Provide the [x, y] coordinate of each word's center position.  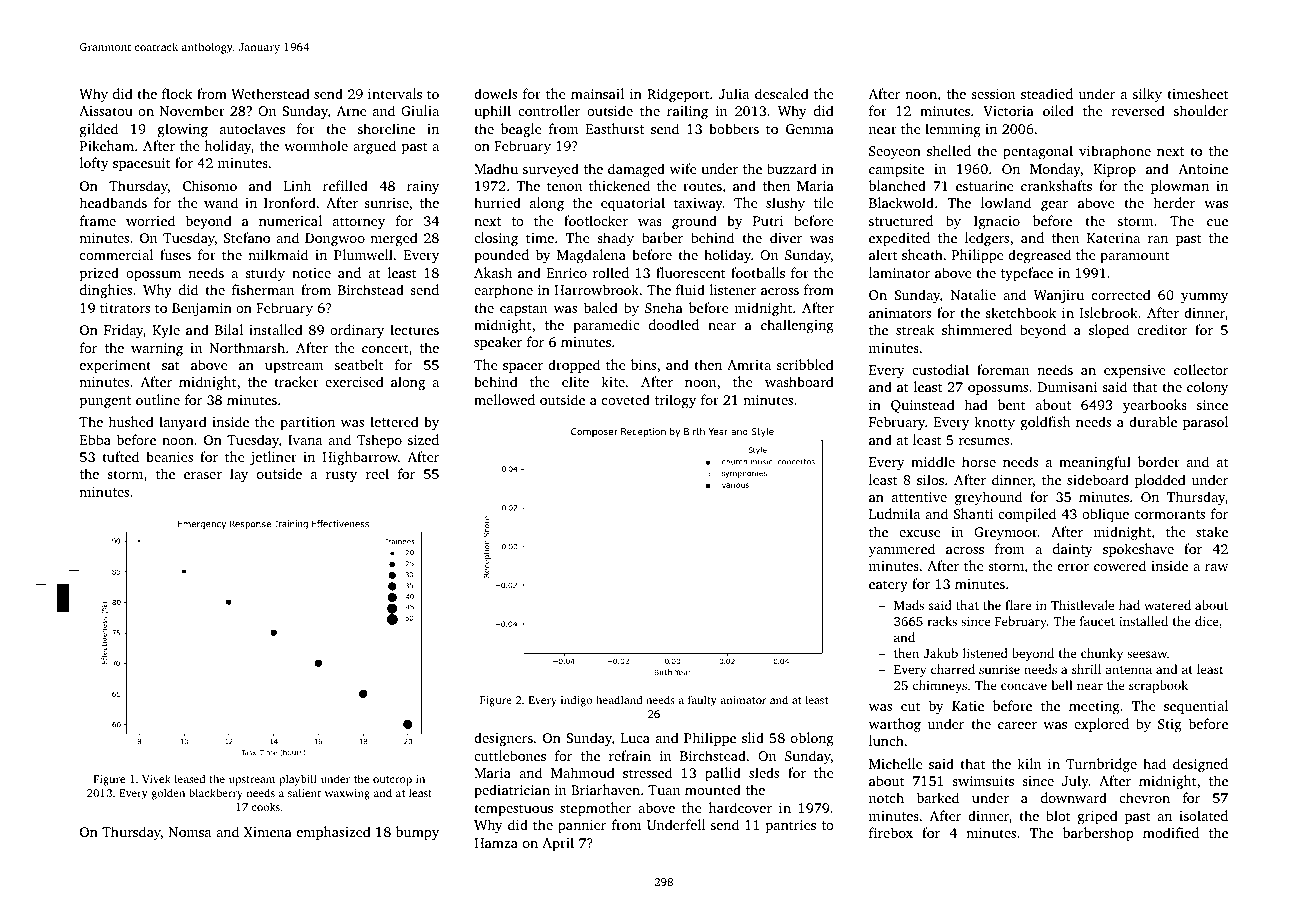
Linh [297, 185]
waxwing [347, 794]
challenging [797, 326]
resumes [984, 441]
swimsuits [983, 781]
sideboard [1098, 479]
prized [99, 274]
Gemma [810, 129]
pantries [791, 826]
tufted [120, 456]
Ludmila [894, 513]
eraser [203, 475]
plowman [1180, 187]
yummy [1204, 298]
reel [377, 473]
